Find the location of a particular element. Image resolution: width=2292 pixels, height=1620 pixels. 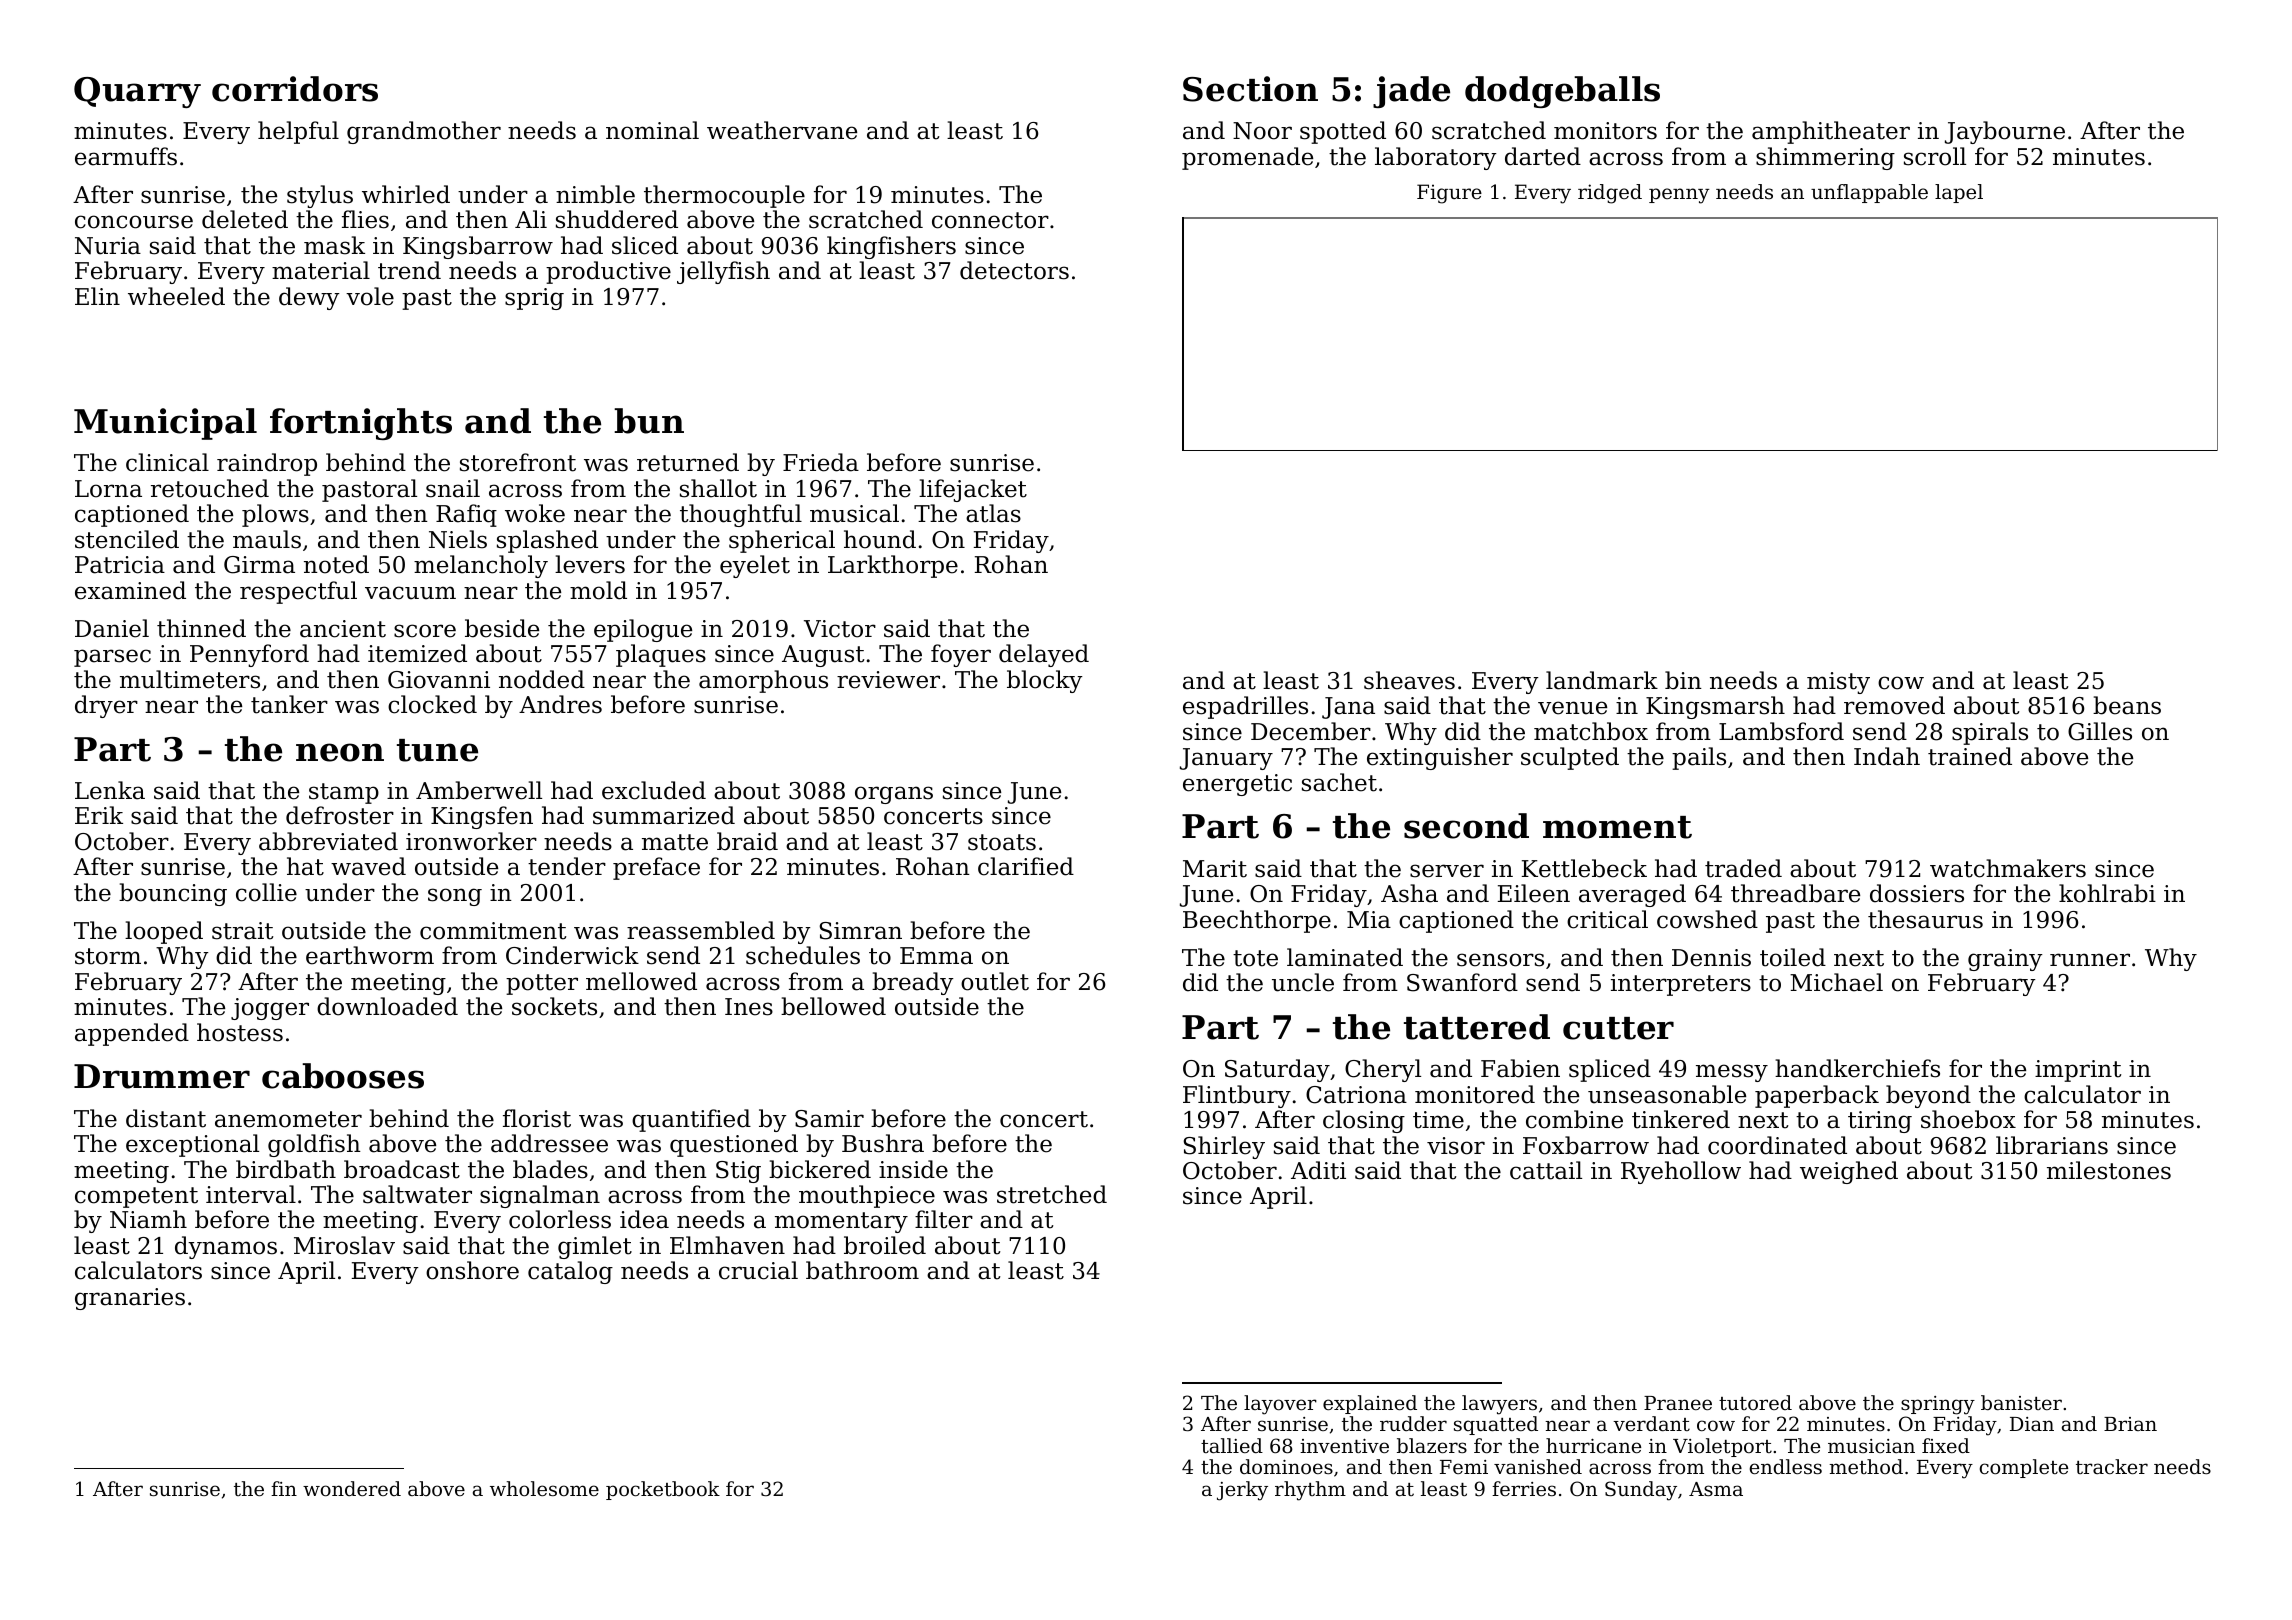

detectors is located at coordinates (1014, 270).
